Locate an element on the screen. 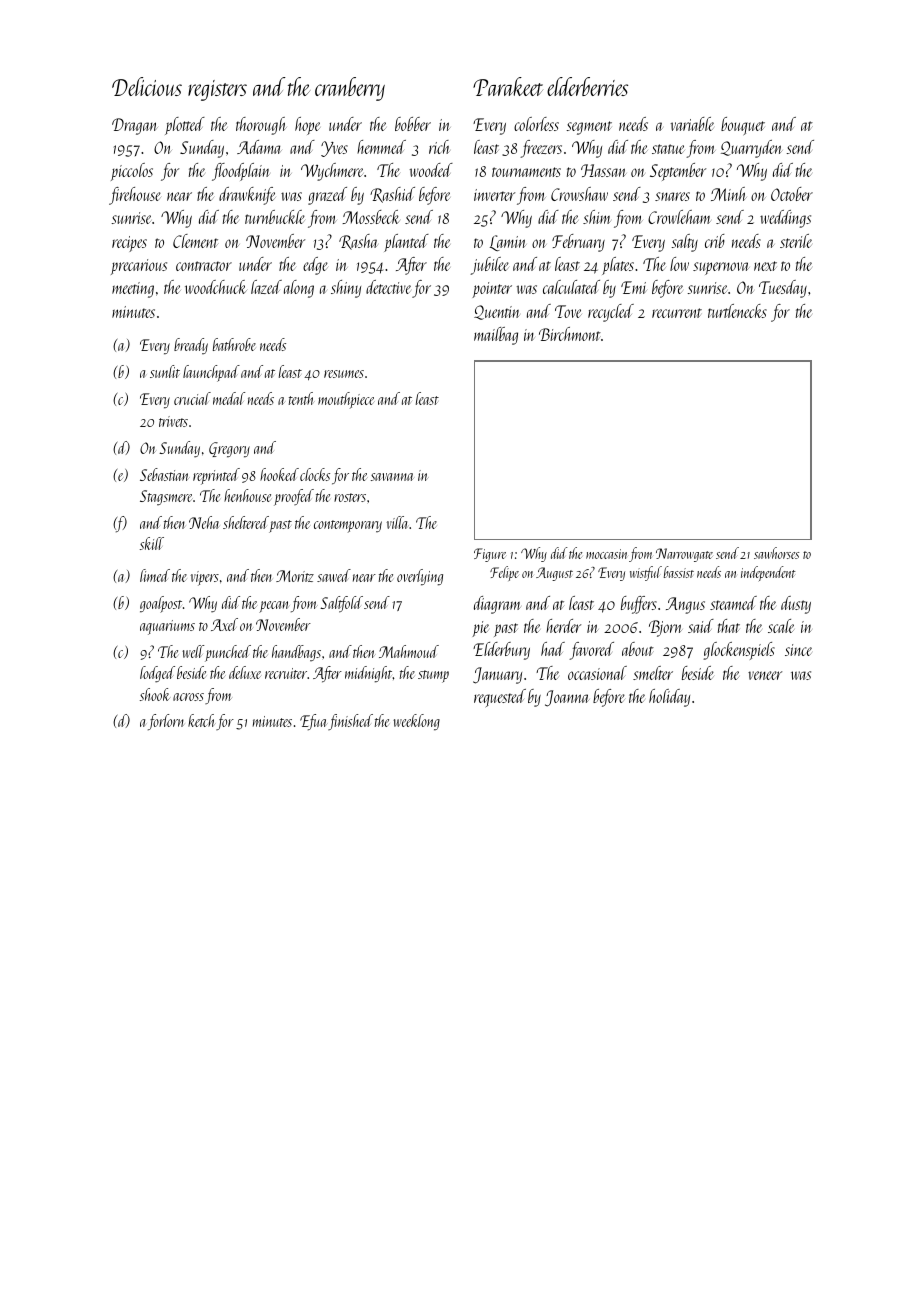  Tove is located at coordinates (568, 311).
